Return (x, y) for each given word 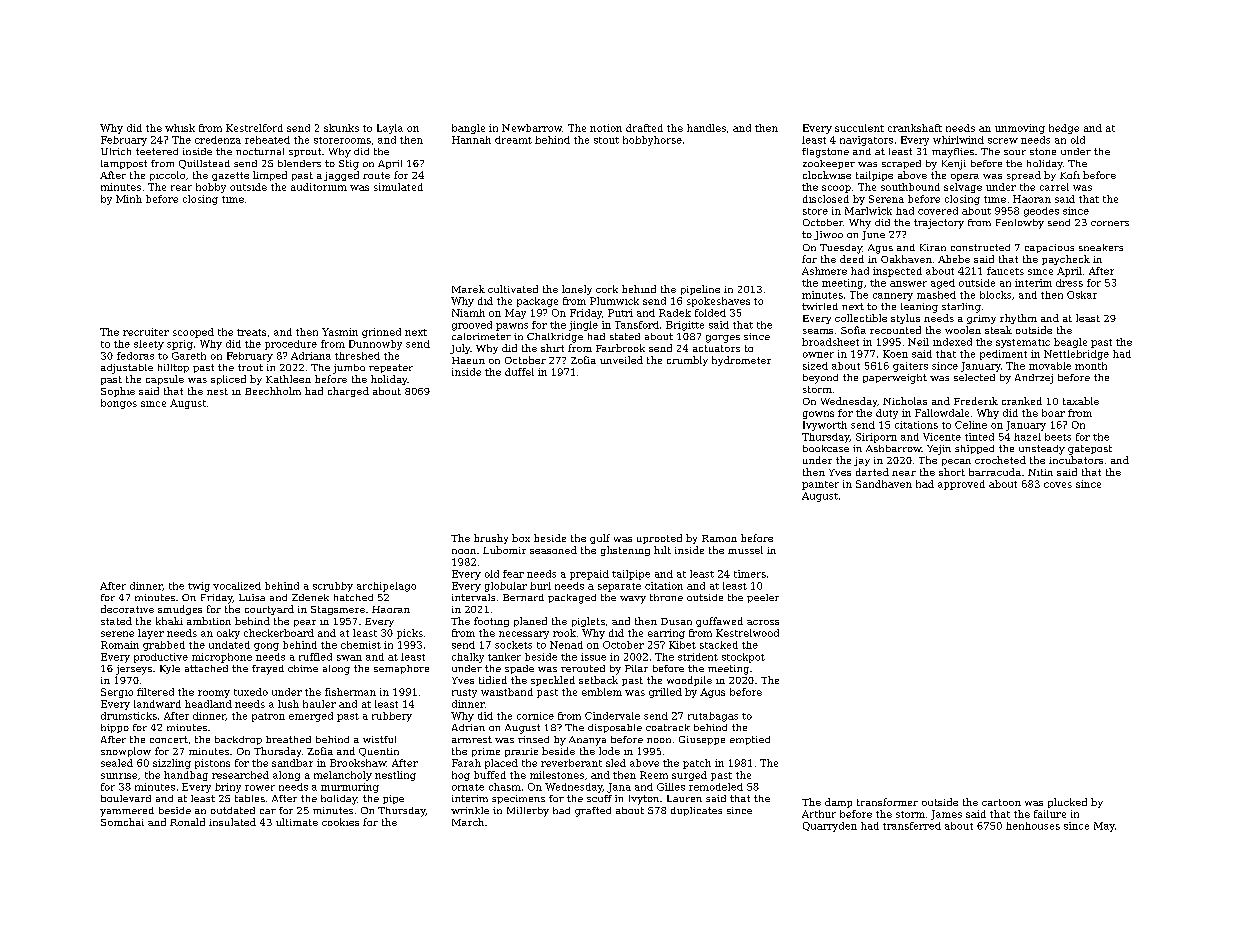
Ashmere (824, 271)
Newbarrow (532, 128)
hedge (1064, 129)
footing (491, 622)
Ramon (719, 538)
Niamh (468, 313)
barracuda (995, 472)
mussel (745, 550)
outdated (233, 810)
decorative (127, 609)
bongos (119, 404)
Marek (468, 289)
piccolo (167, 176)
